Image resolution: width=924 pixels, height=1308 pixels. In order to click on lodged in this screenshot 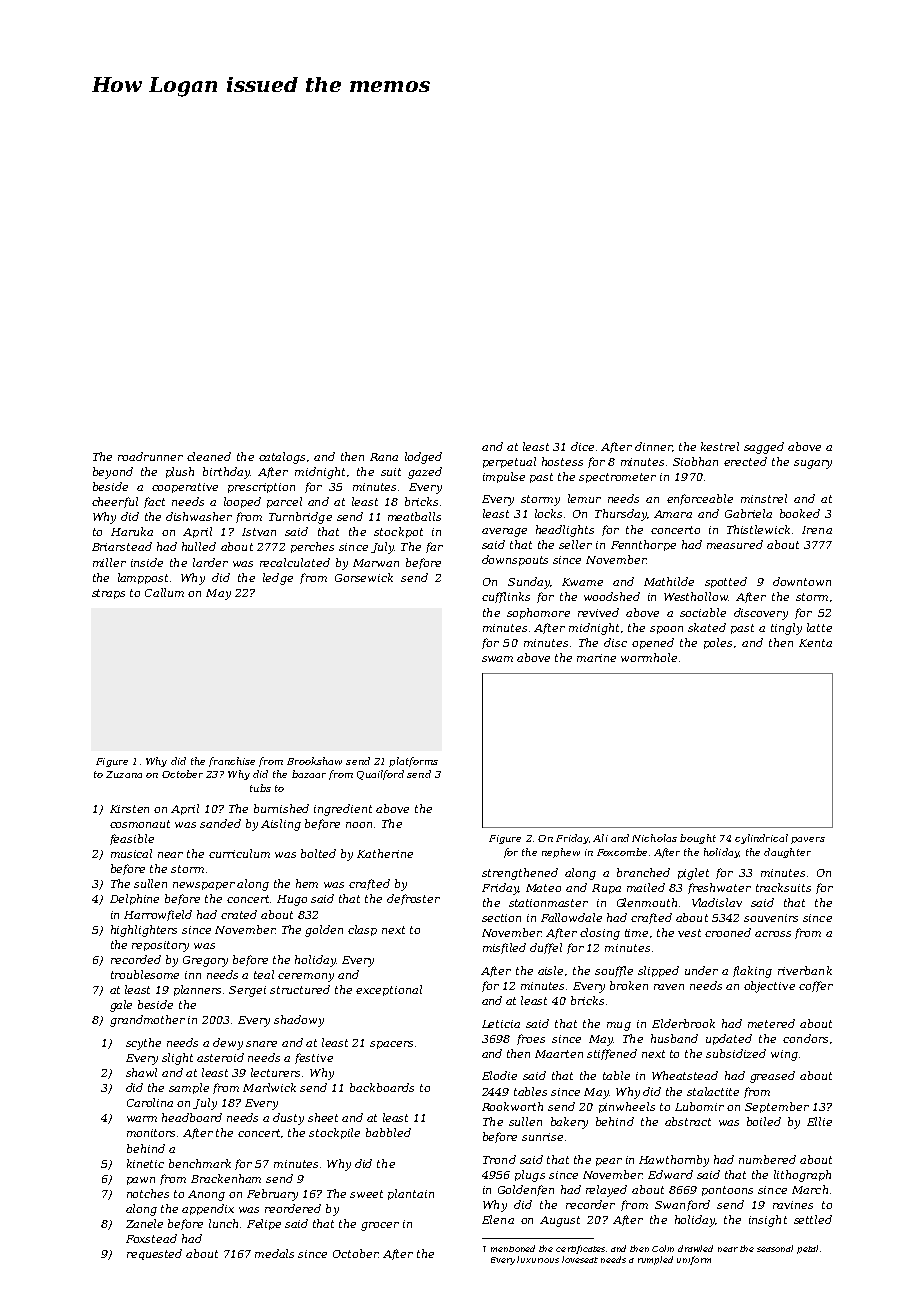, I will do `click(423, 458)`.
